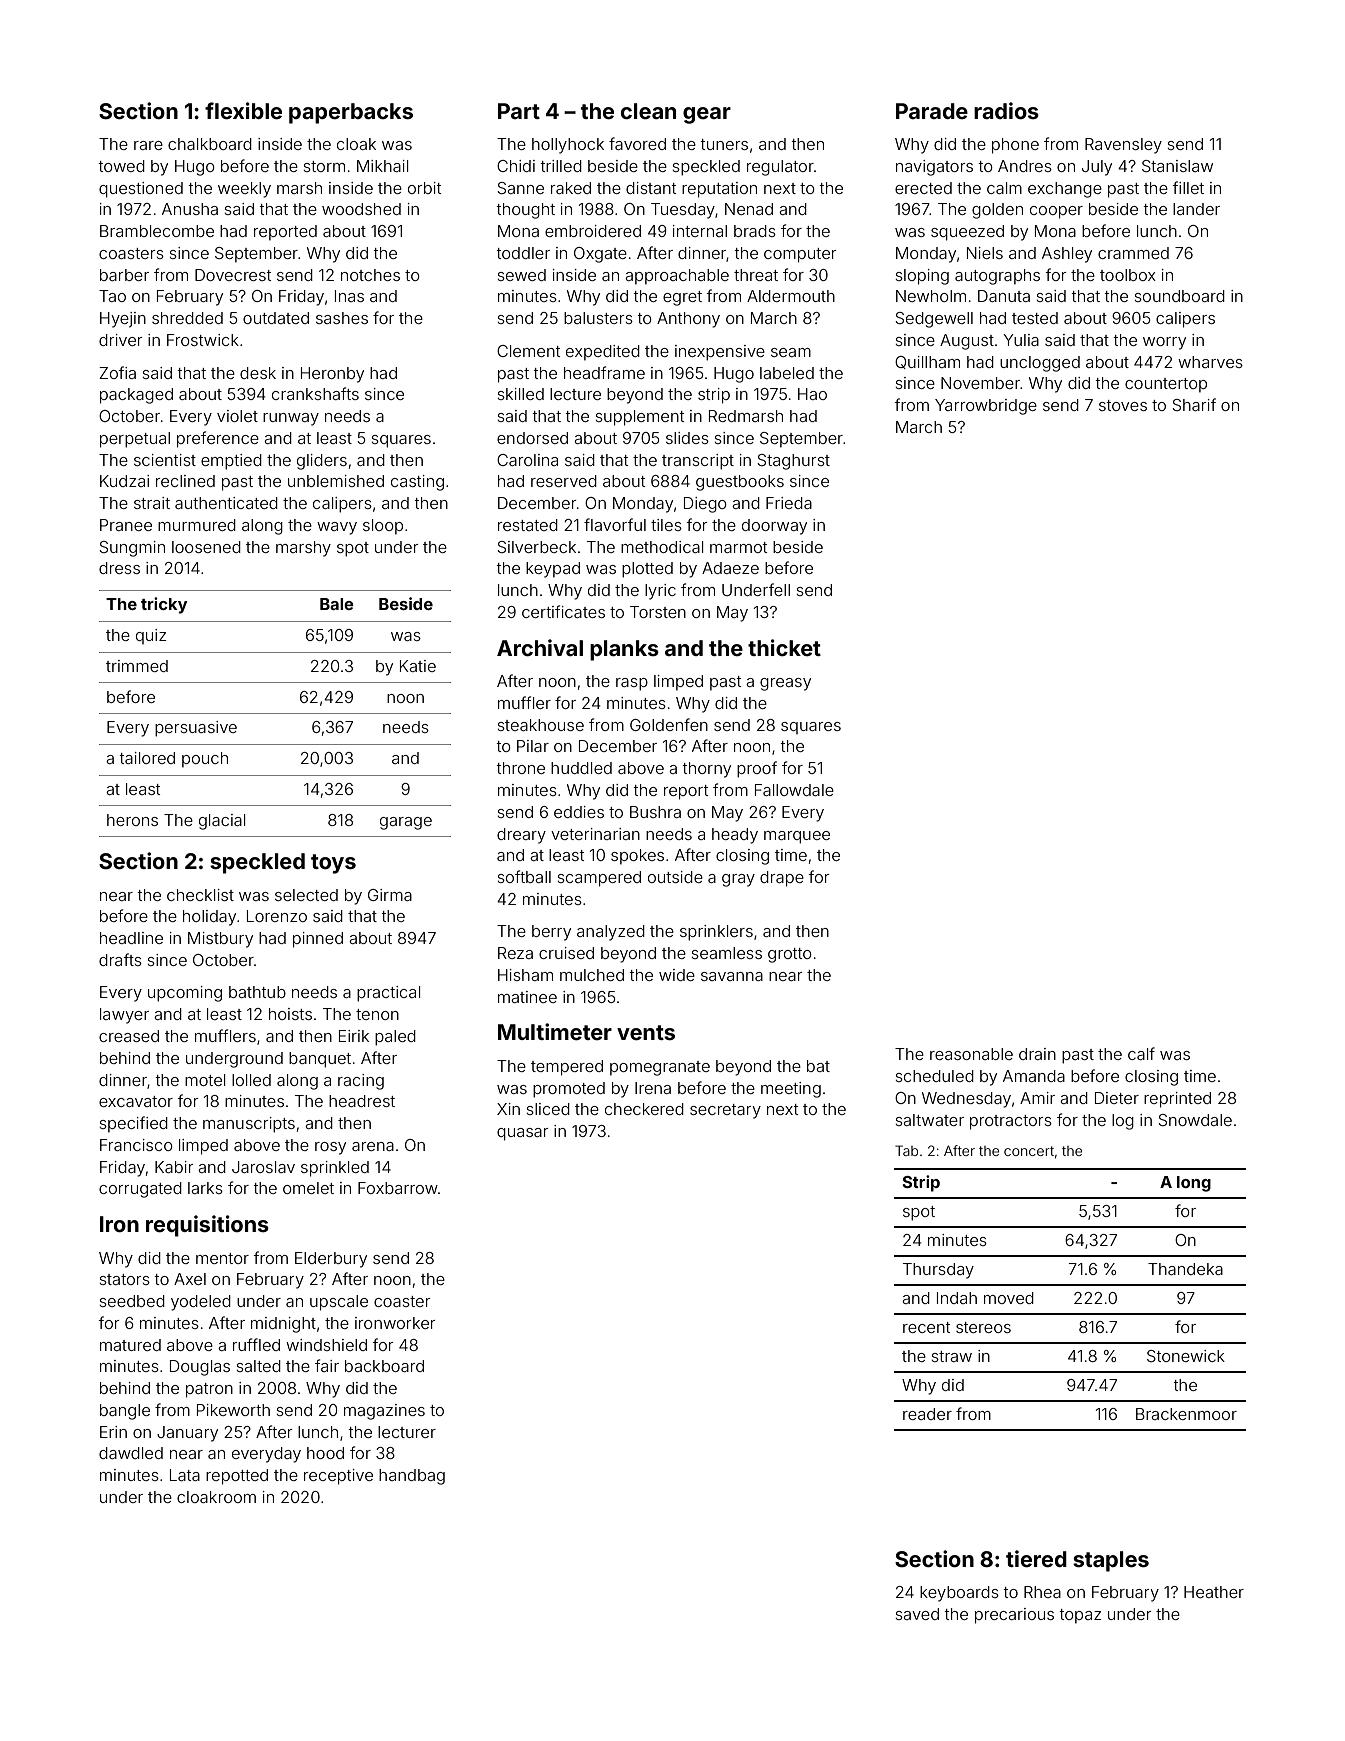 This document has width=1345, height=1741. What do you see at coordinates (785, 684) in the document?
I see `greasy` at bounding box center [785, 684].
